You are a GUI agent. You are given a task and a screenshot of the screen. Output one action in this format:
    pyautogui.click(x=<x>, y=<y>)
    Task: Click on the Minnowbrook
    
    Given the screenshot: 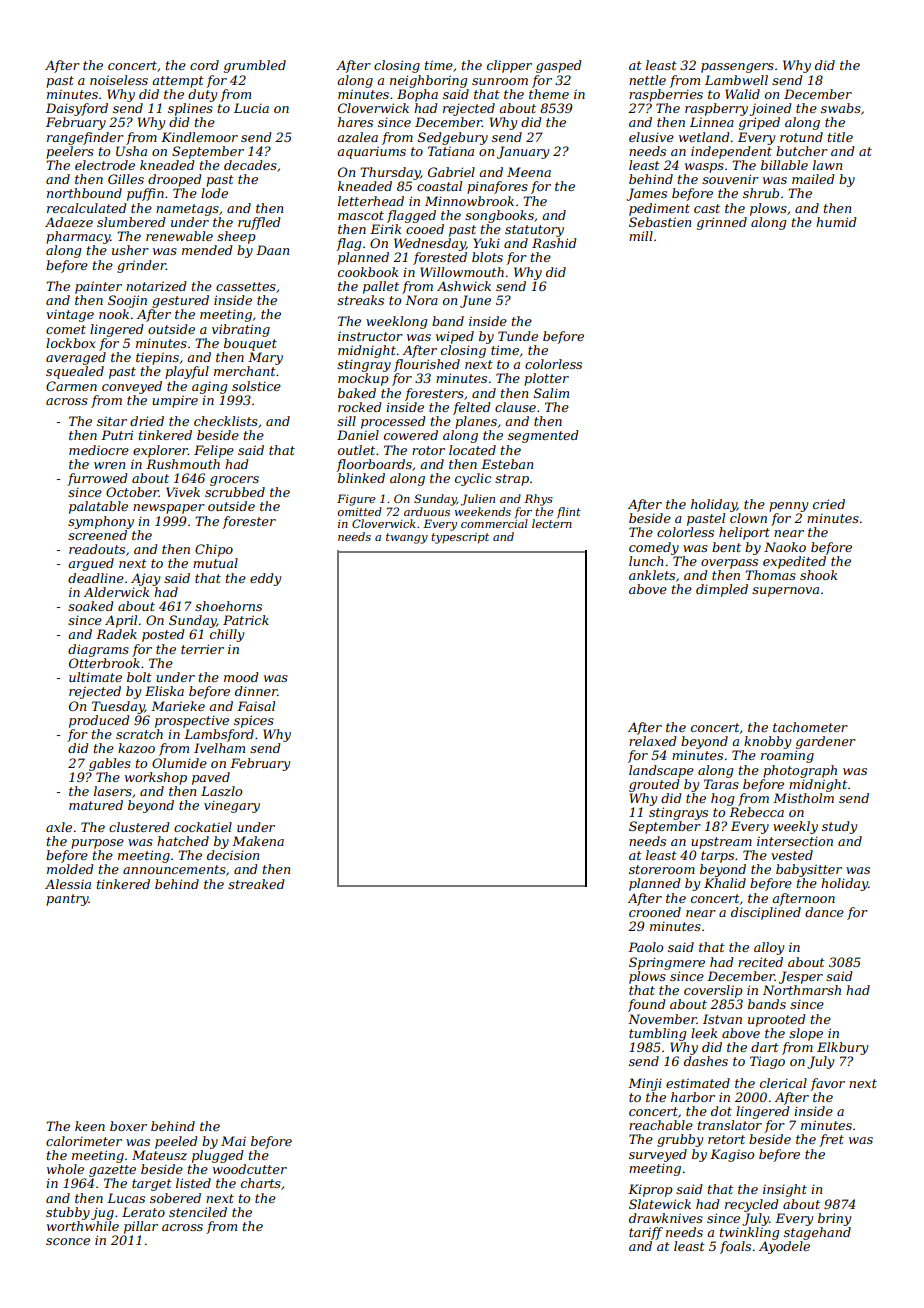 What is the action you would take?
    pyautogui.click(x=469, y=201)
